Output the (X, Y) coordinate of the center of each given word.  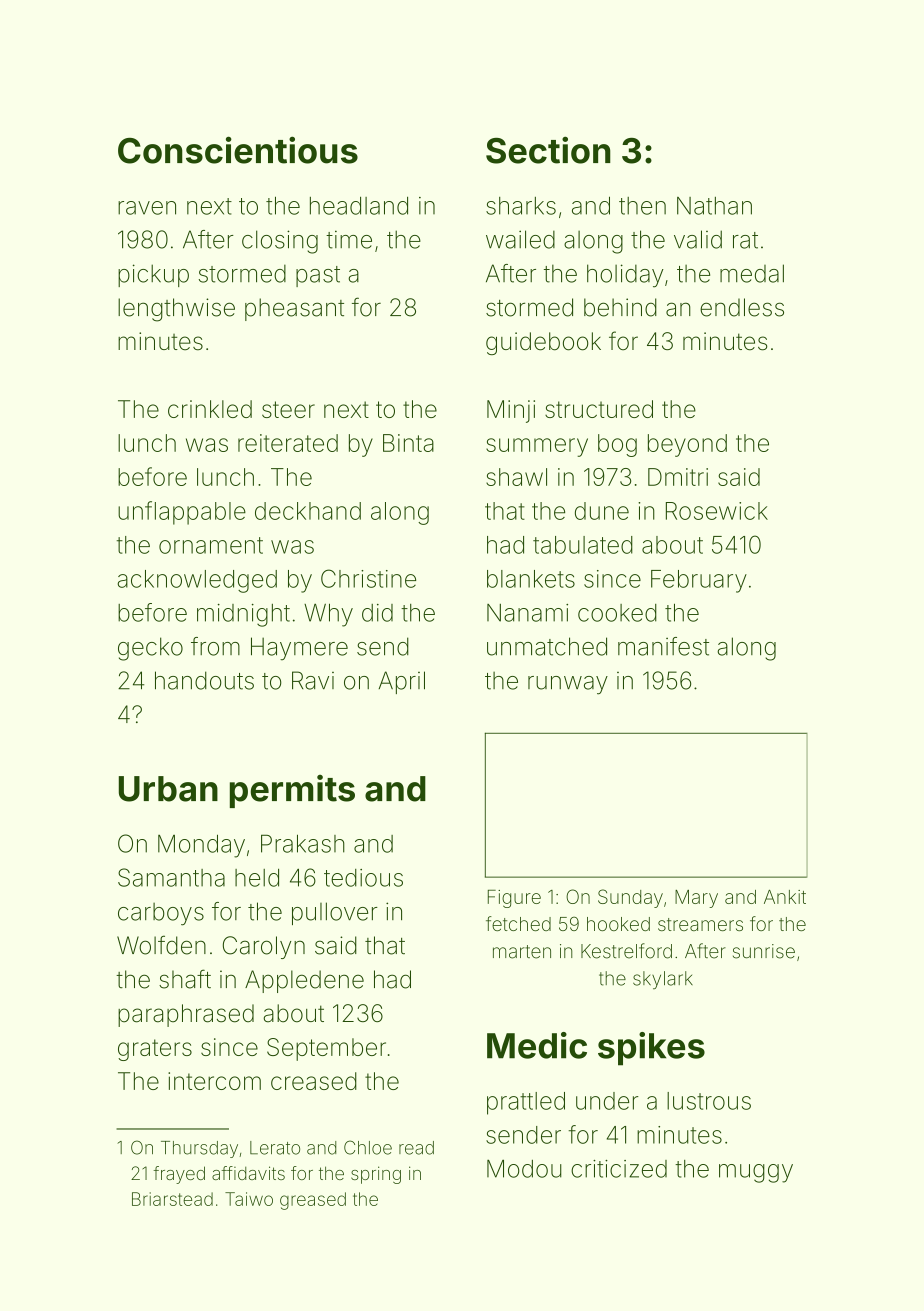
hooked (618, 924)
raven (147, 208)
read (416, 1148)
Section (548, 150)
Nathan (714, 206)
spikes (651, 1049)
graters (155, 1050)
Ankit (785, 897)
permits (292, 791)
